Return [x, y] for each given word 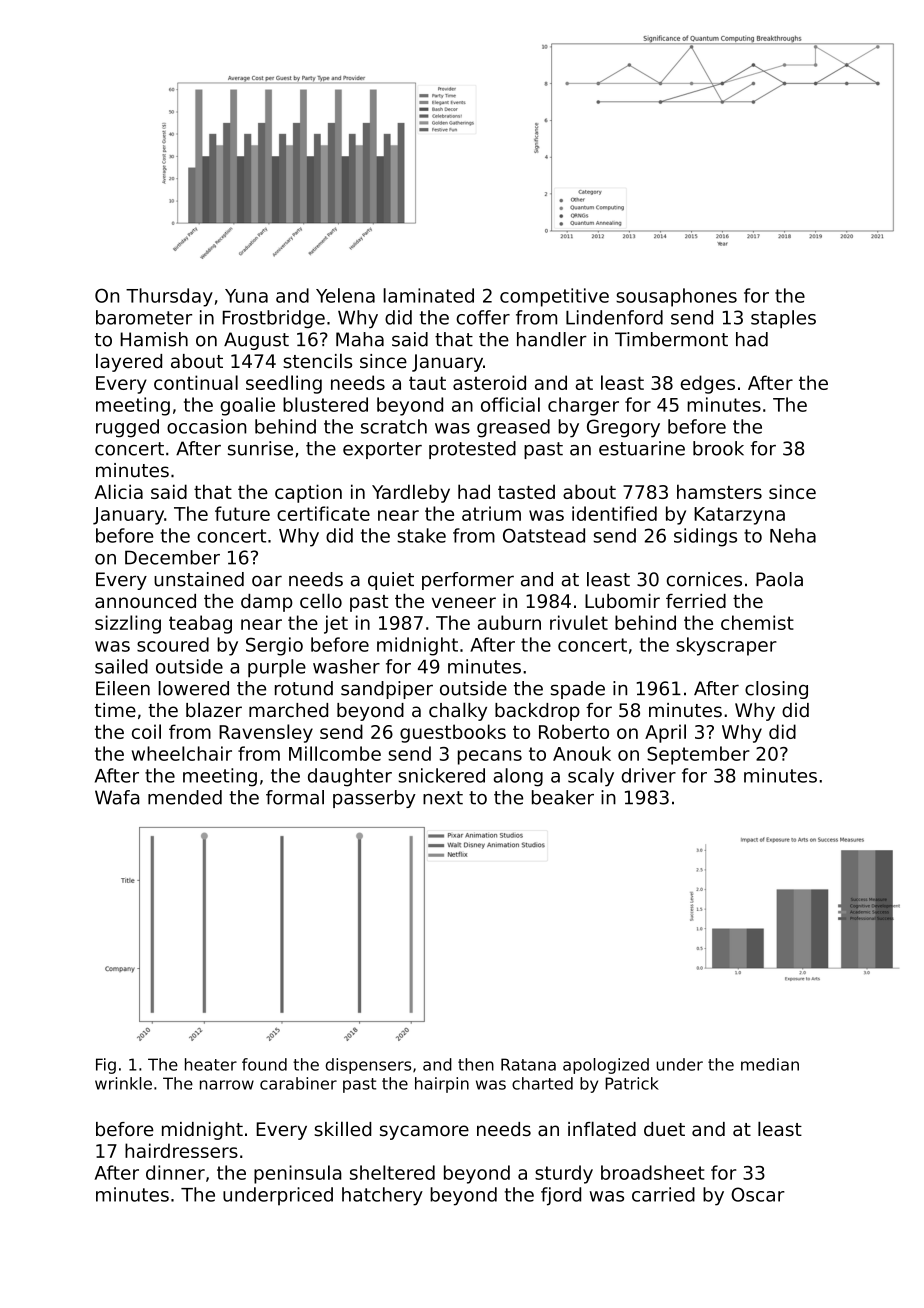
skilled [343, 1129]
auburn [509, 622]
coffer [483, 317]
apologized [606, 1066]
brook [718, 448]
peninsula [298, 1174]
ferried [696, 601]
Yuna [246, 296]
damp [267, 603]
